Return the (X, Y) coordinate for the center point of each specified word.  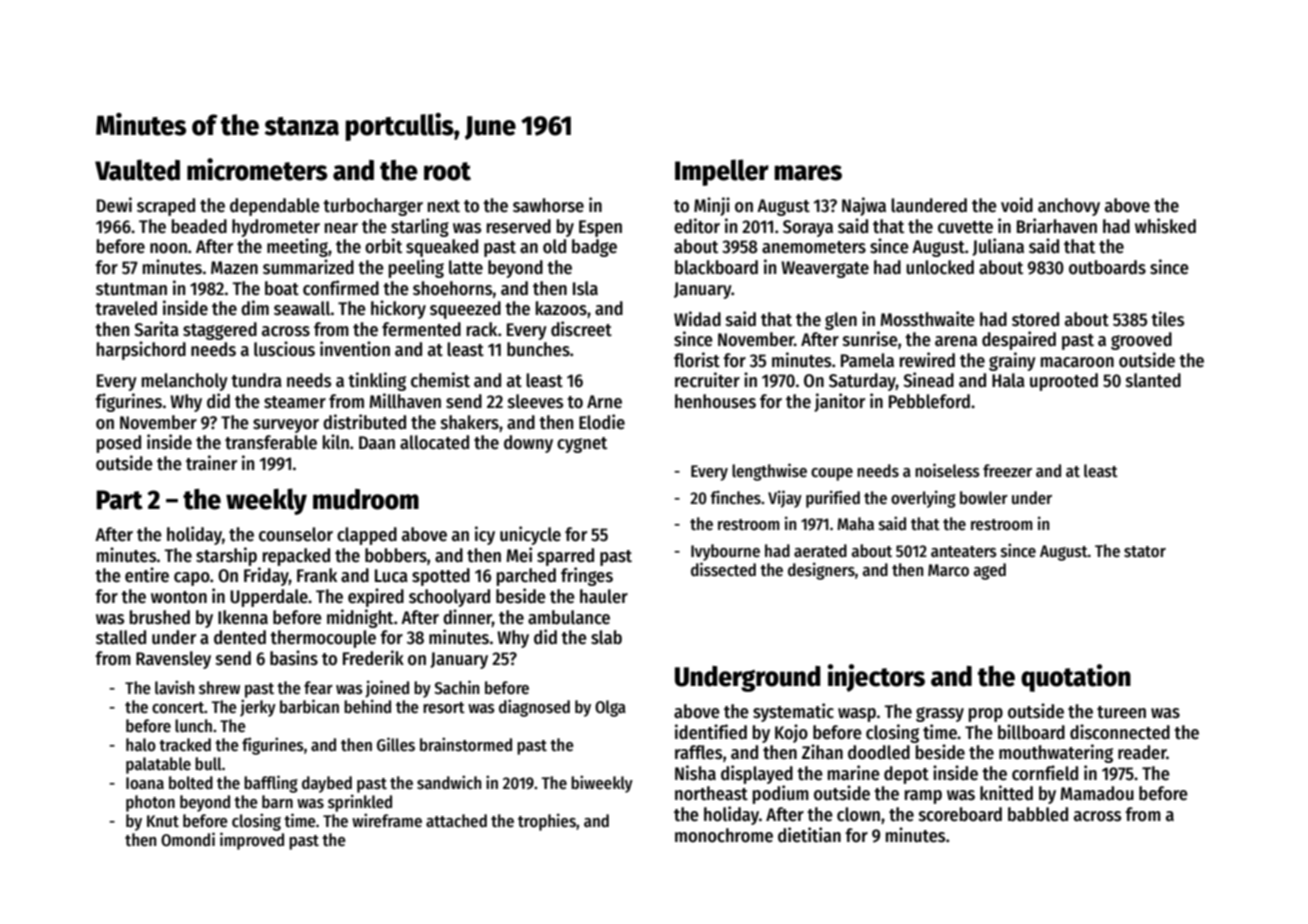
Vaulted (137, 170)
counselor (296, 534)
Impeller (722, 172)
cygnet (582, 445)
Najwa (864, 206)
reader (1142, 752)
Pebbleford (929, 401)
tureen (1121, 712)
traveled (126, 308)
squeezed (465, 310)
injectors (876, 678)
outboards (1107, 267)
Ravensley (173, 660)
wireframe (387, 820)
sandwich (449, 782)
